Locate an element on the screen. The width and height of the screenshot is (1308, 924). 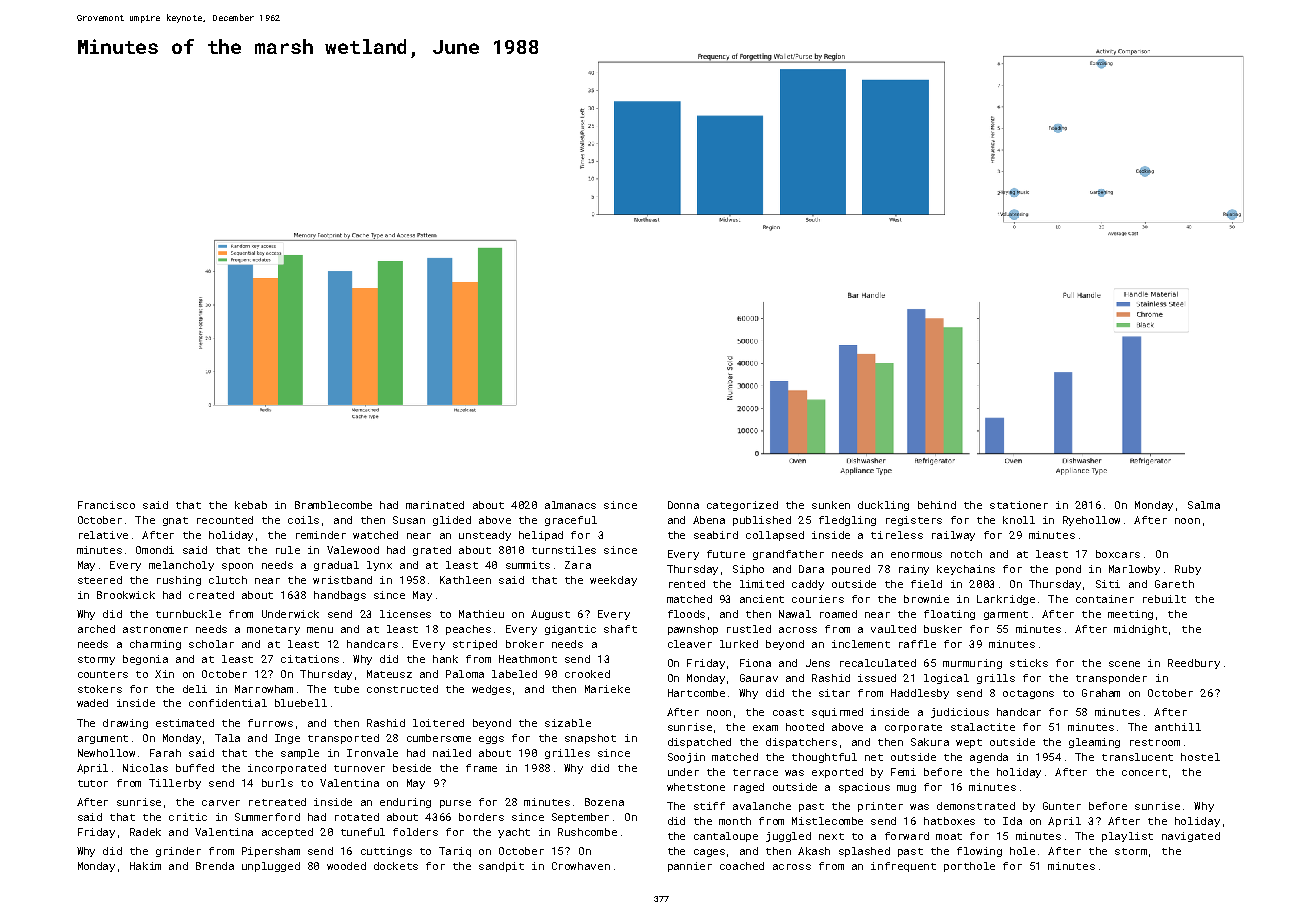
stationer is located at coordinates (1019, 505).
